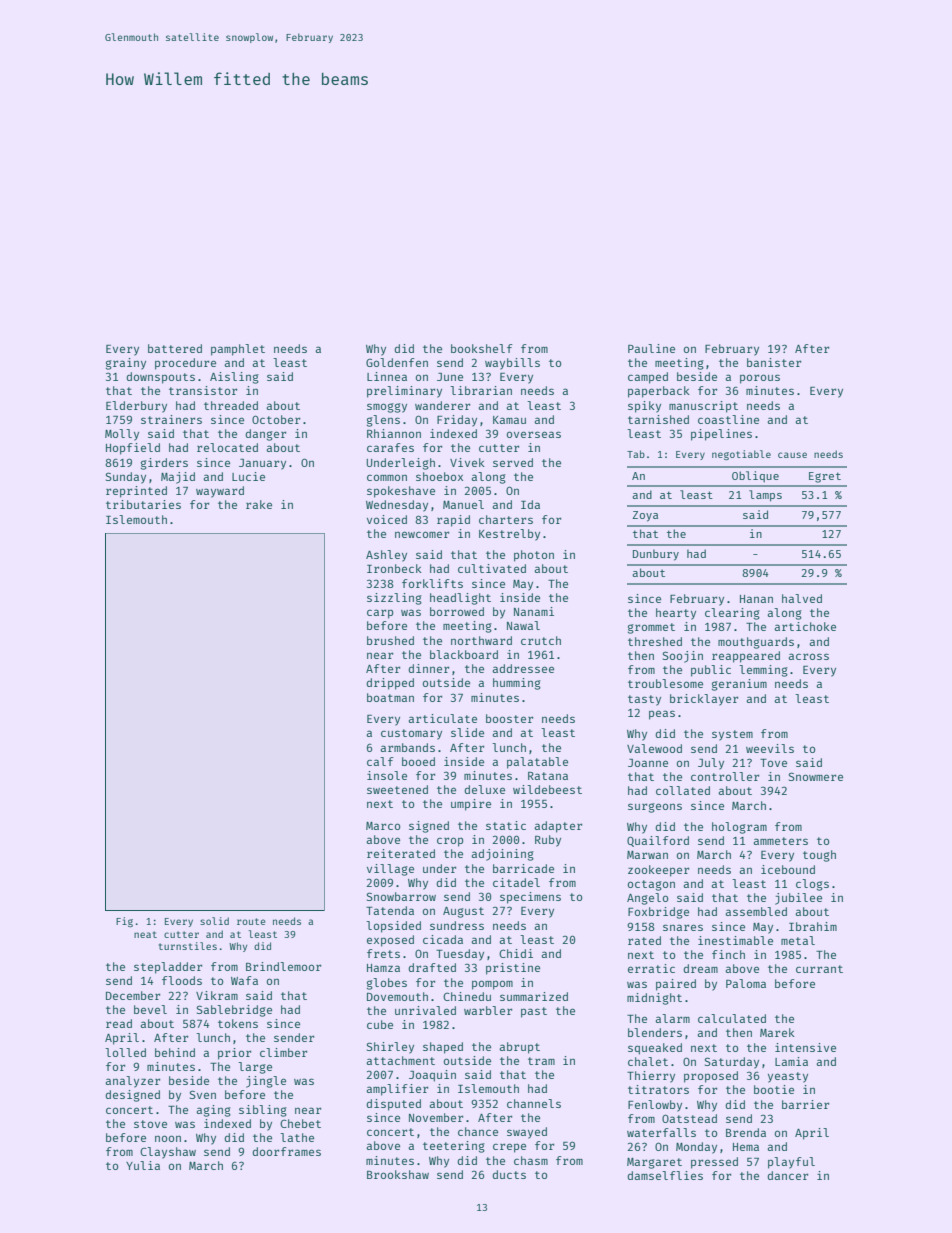  I want to click on Yulia, so click(143, 1165).
